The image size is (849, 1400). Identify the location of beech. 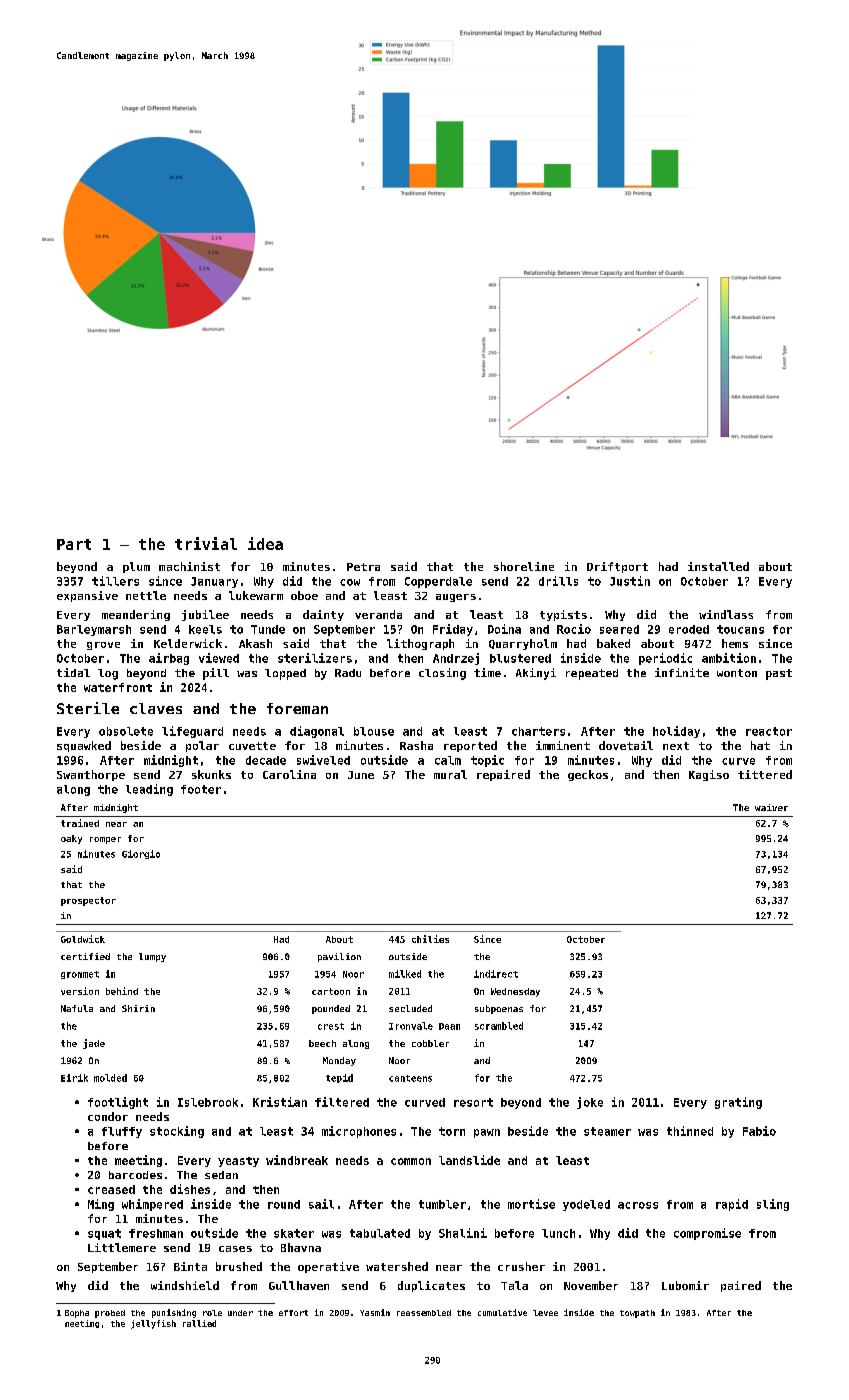
(322, 1043).
